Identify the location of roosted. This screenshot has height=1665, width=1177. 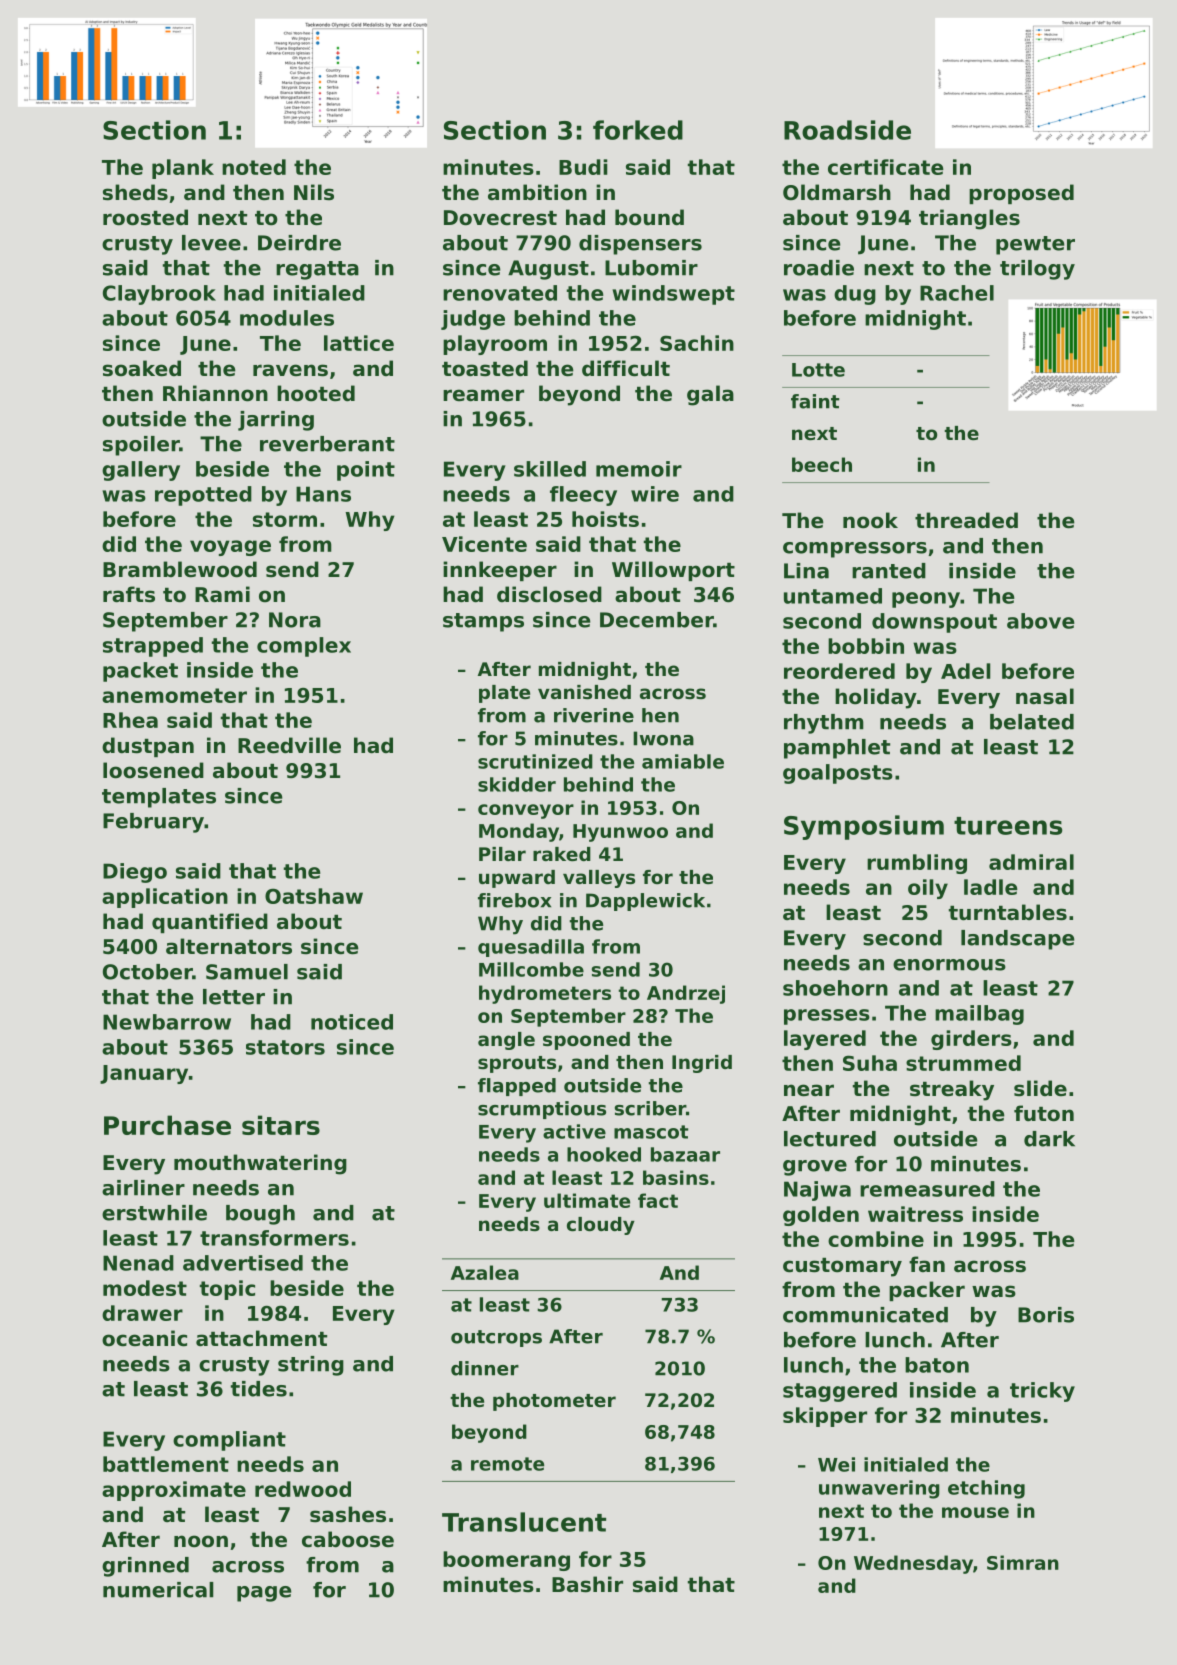
(145, 217).
